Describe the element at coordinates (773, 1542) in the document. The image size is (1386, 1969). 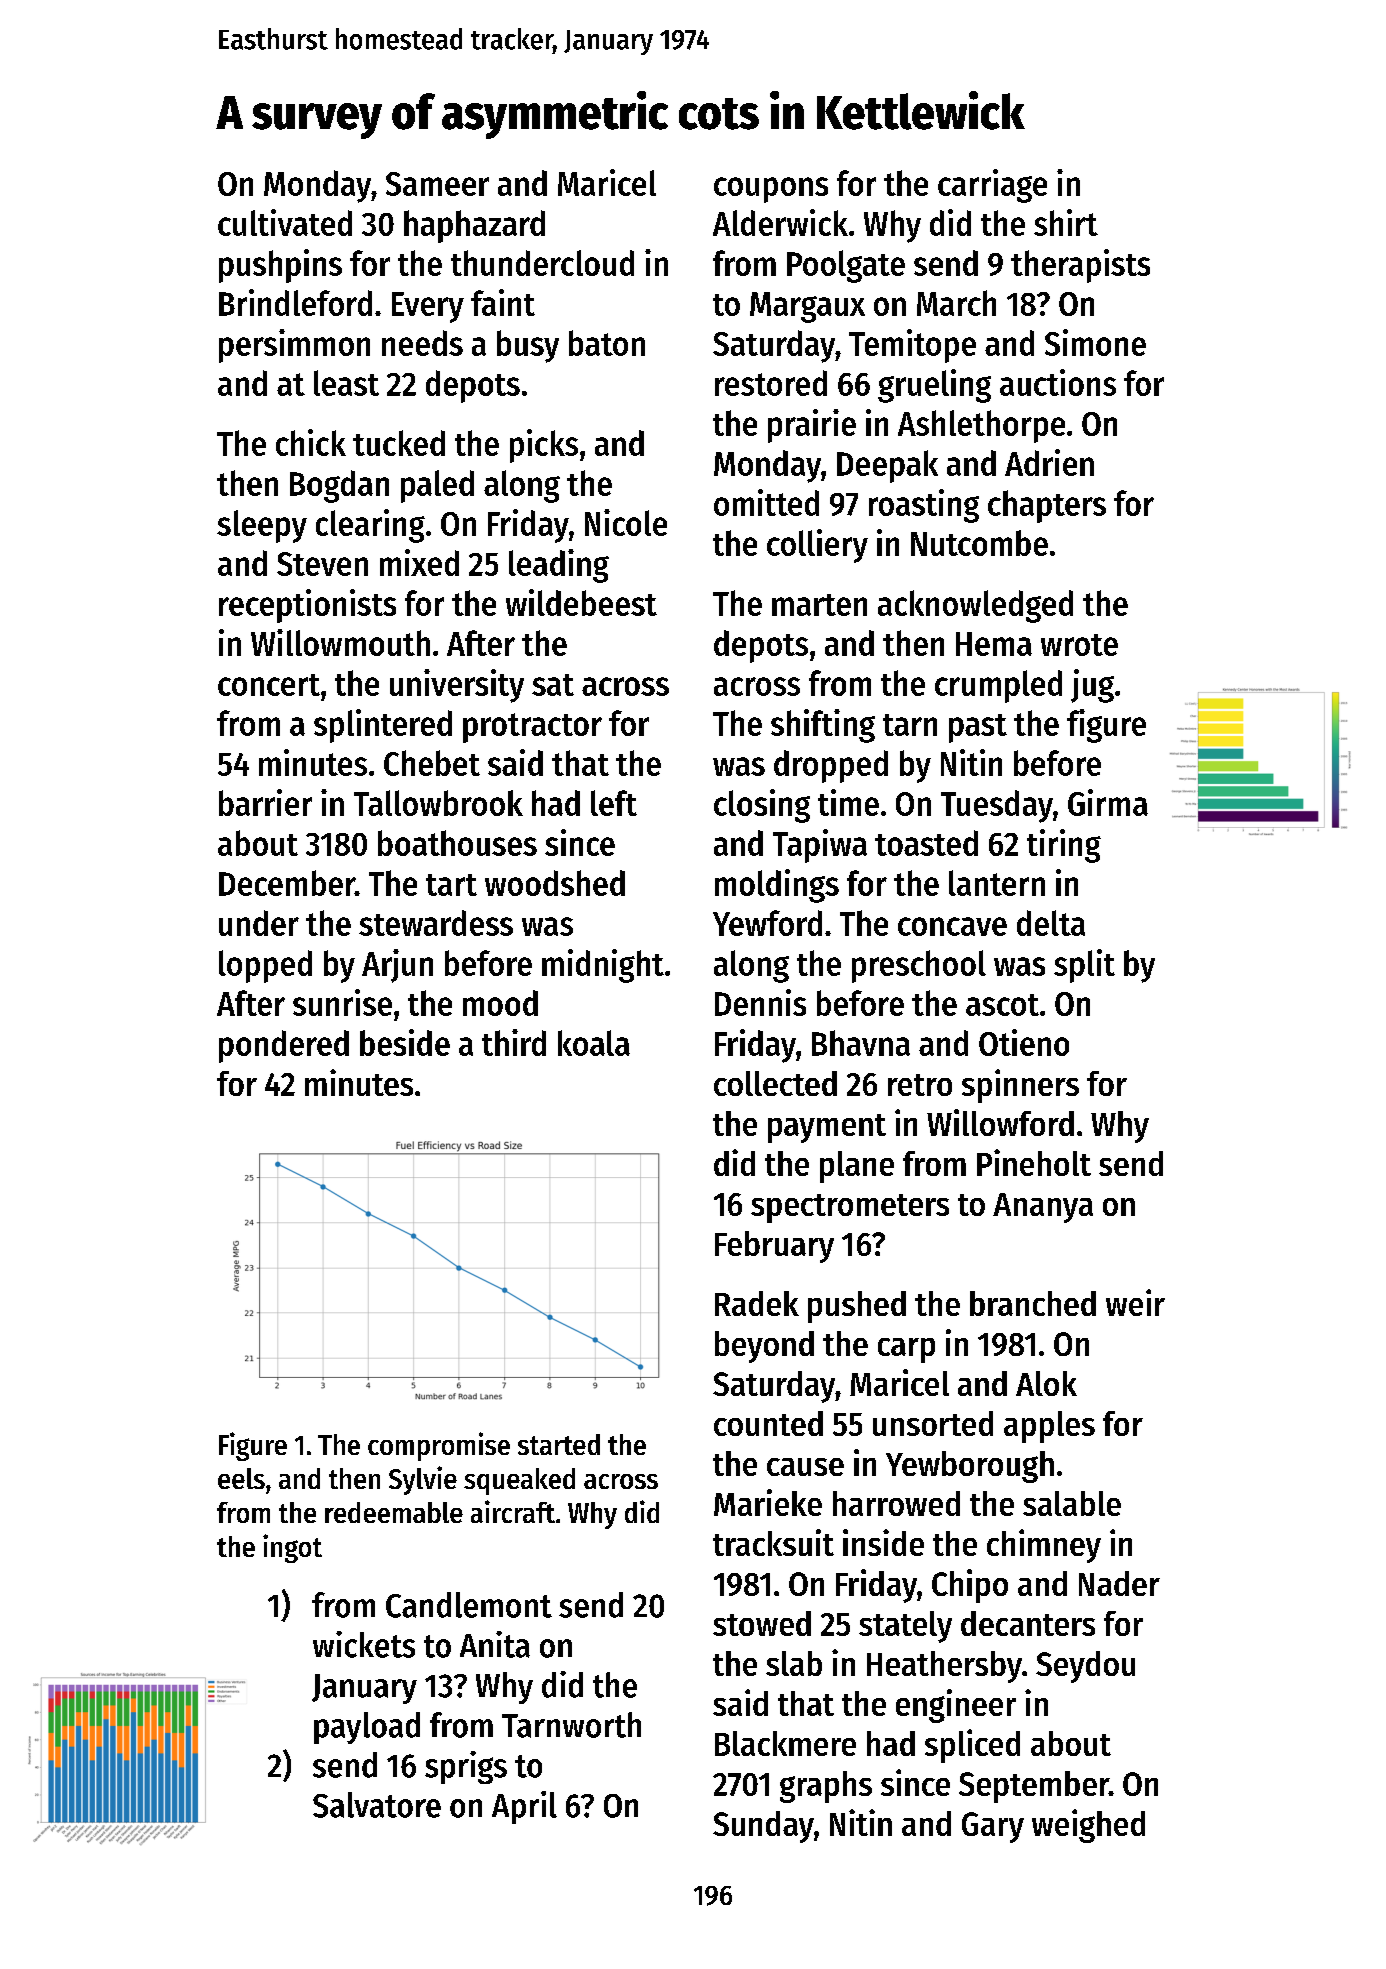
I see `tracksuit` at that location.
